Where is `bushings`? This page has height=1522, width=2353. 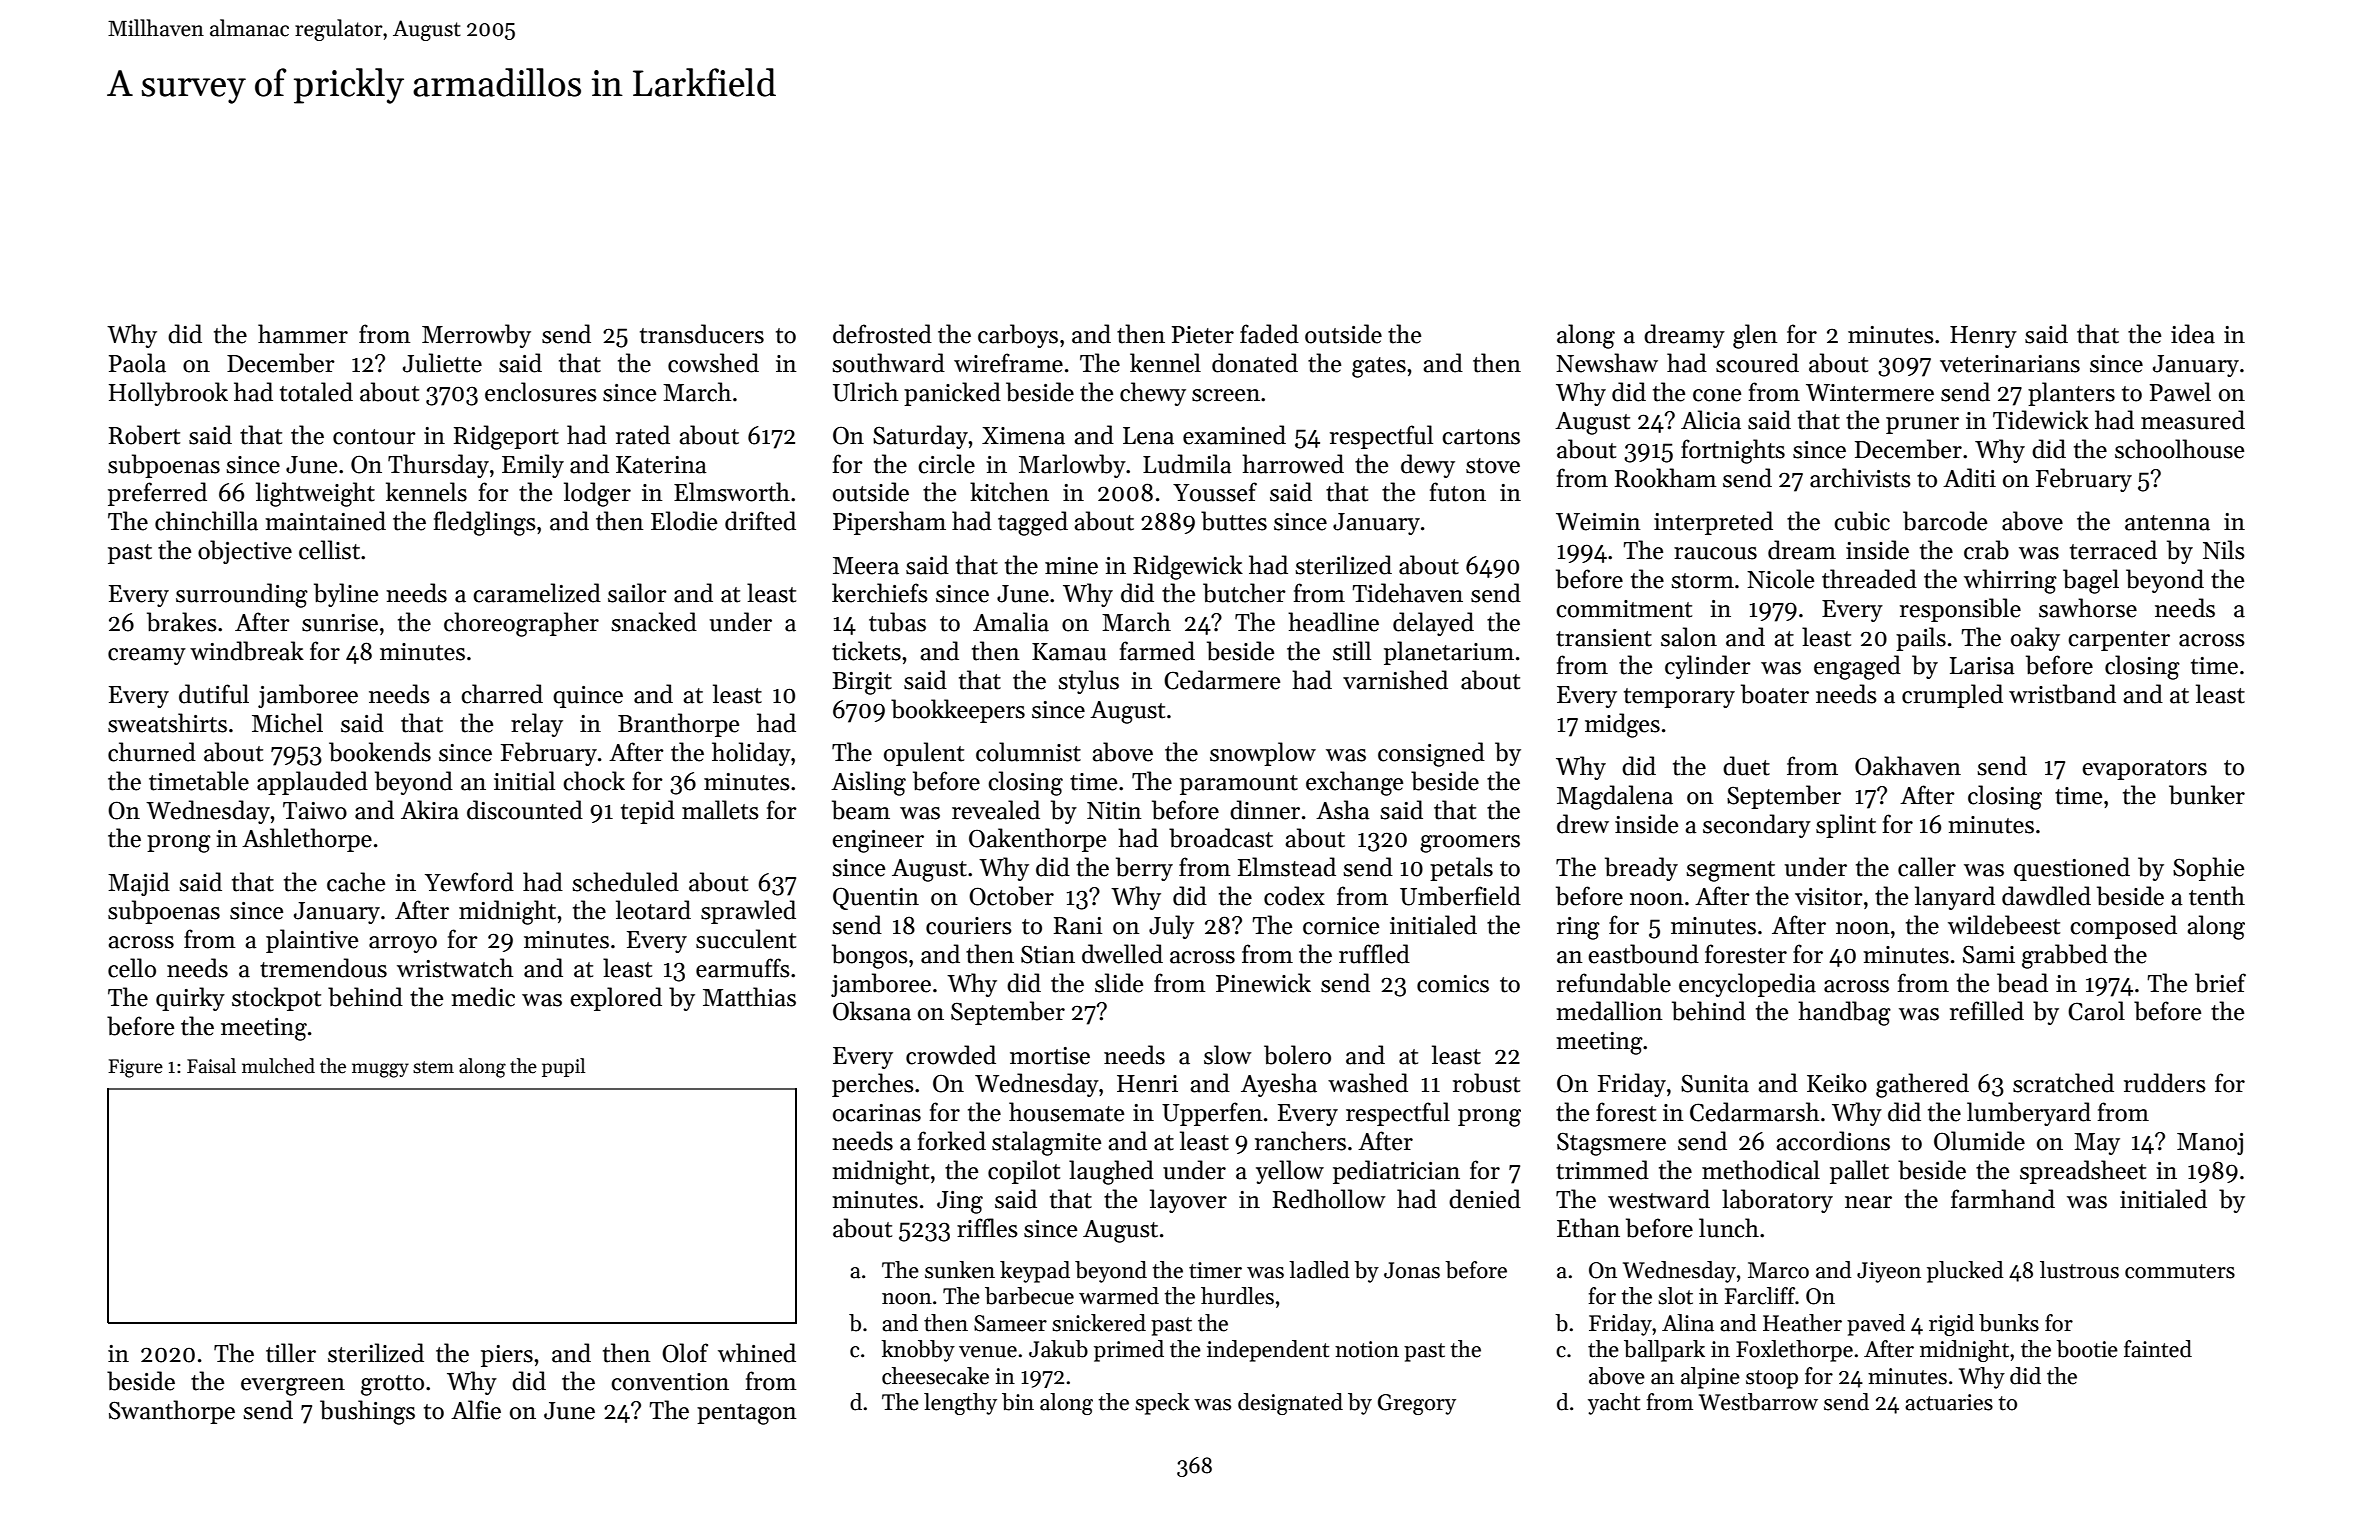
bushings is located at coordinates (367, 1412).
